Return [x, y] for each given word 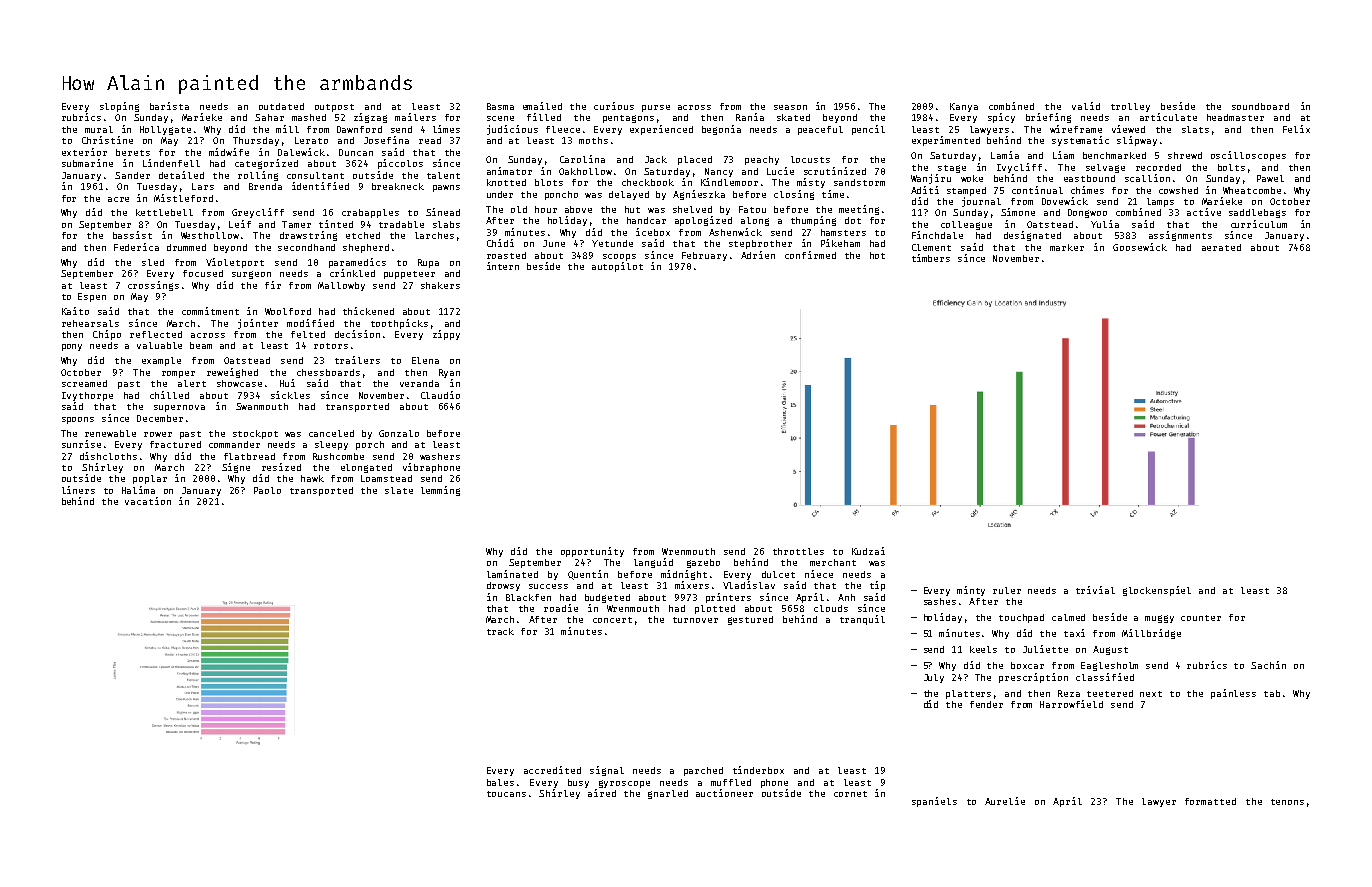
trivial [1095, 590]
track [500, 631]
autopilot [617, 267]
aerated [1221, 247]
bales [500, 782]
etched [363, 235]
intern [503, 266]
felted [308, 334]
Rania [750, 117]
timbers [931, 258]
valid [1086, 106]
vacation [148, 501]
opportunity [592, 552]
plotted [715, 609]
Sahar [269, 117]
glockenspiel [1157, 591]
